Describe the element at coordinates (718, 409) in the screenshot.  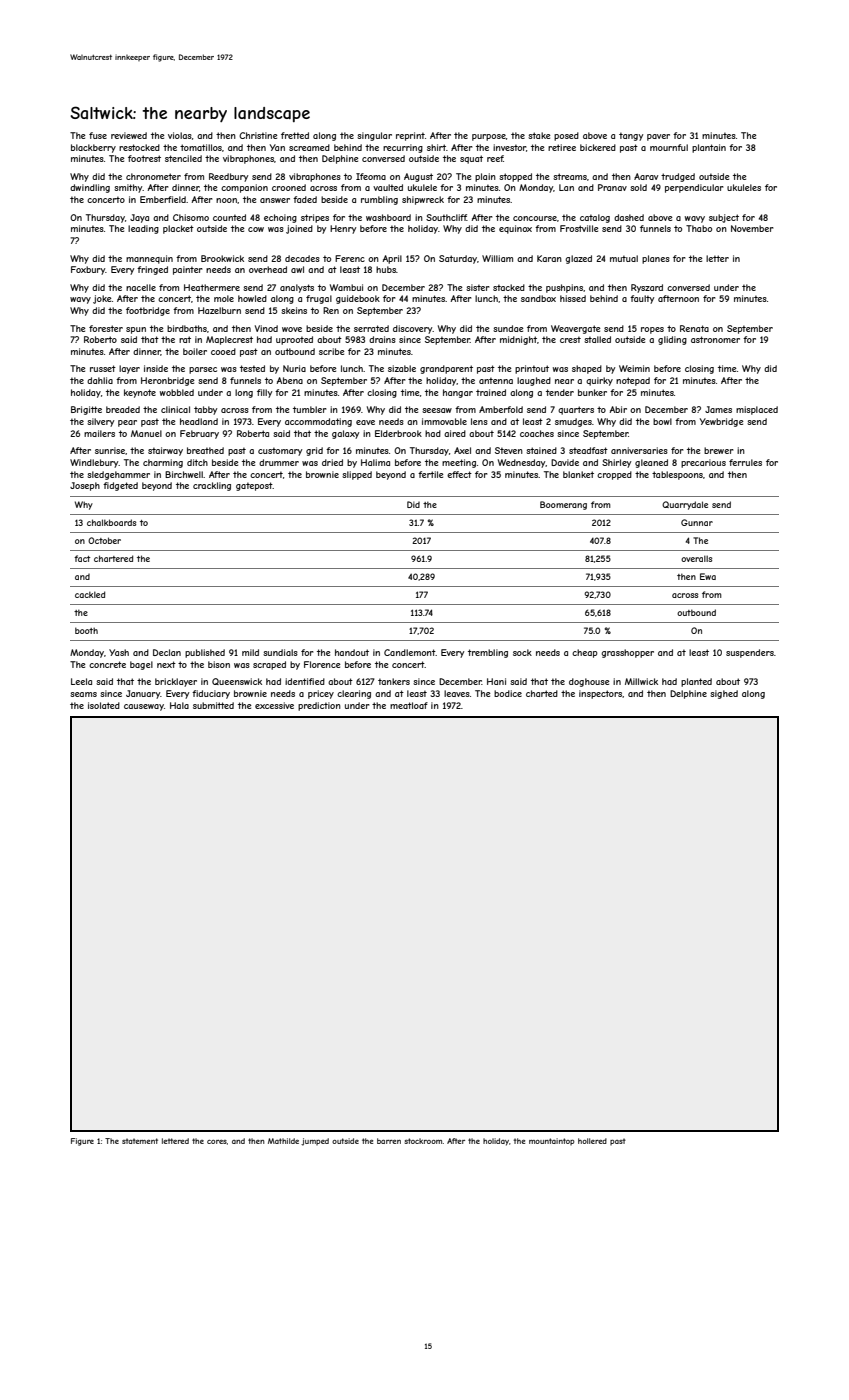
I see `James` at that location.
